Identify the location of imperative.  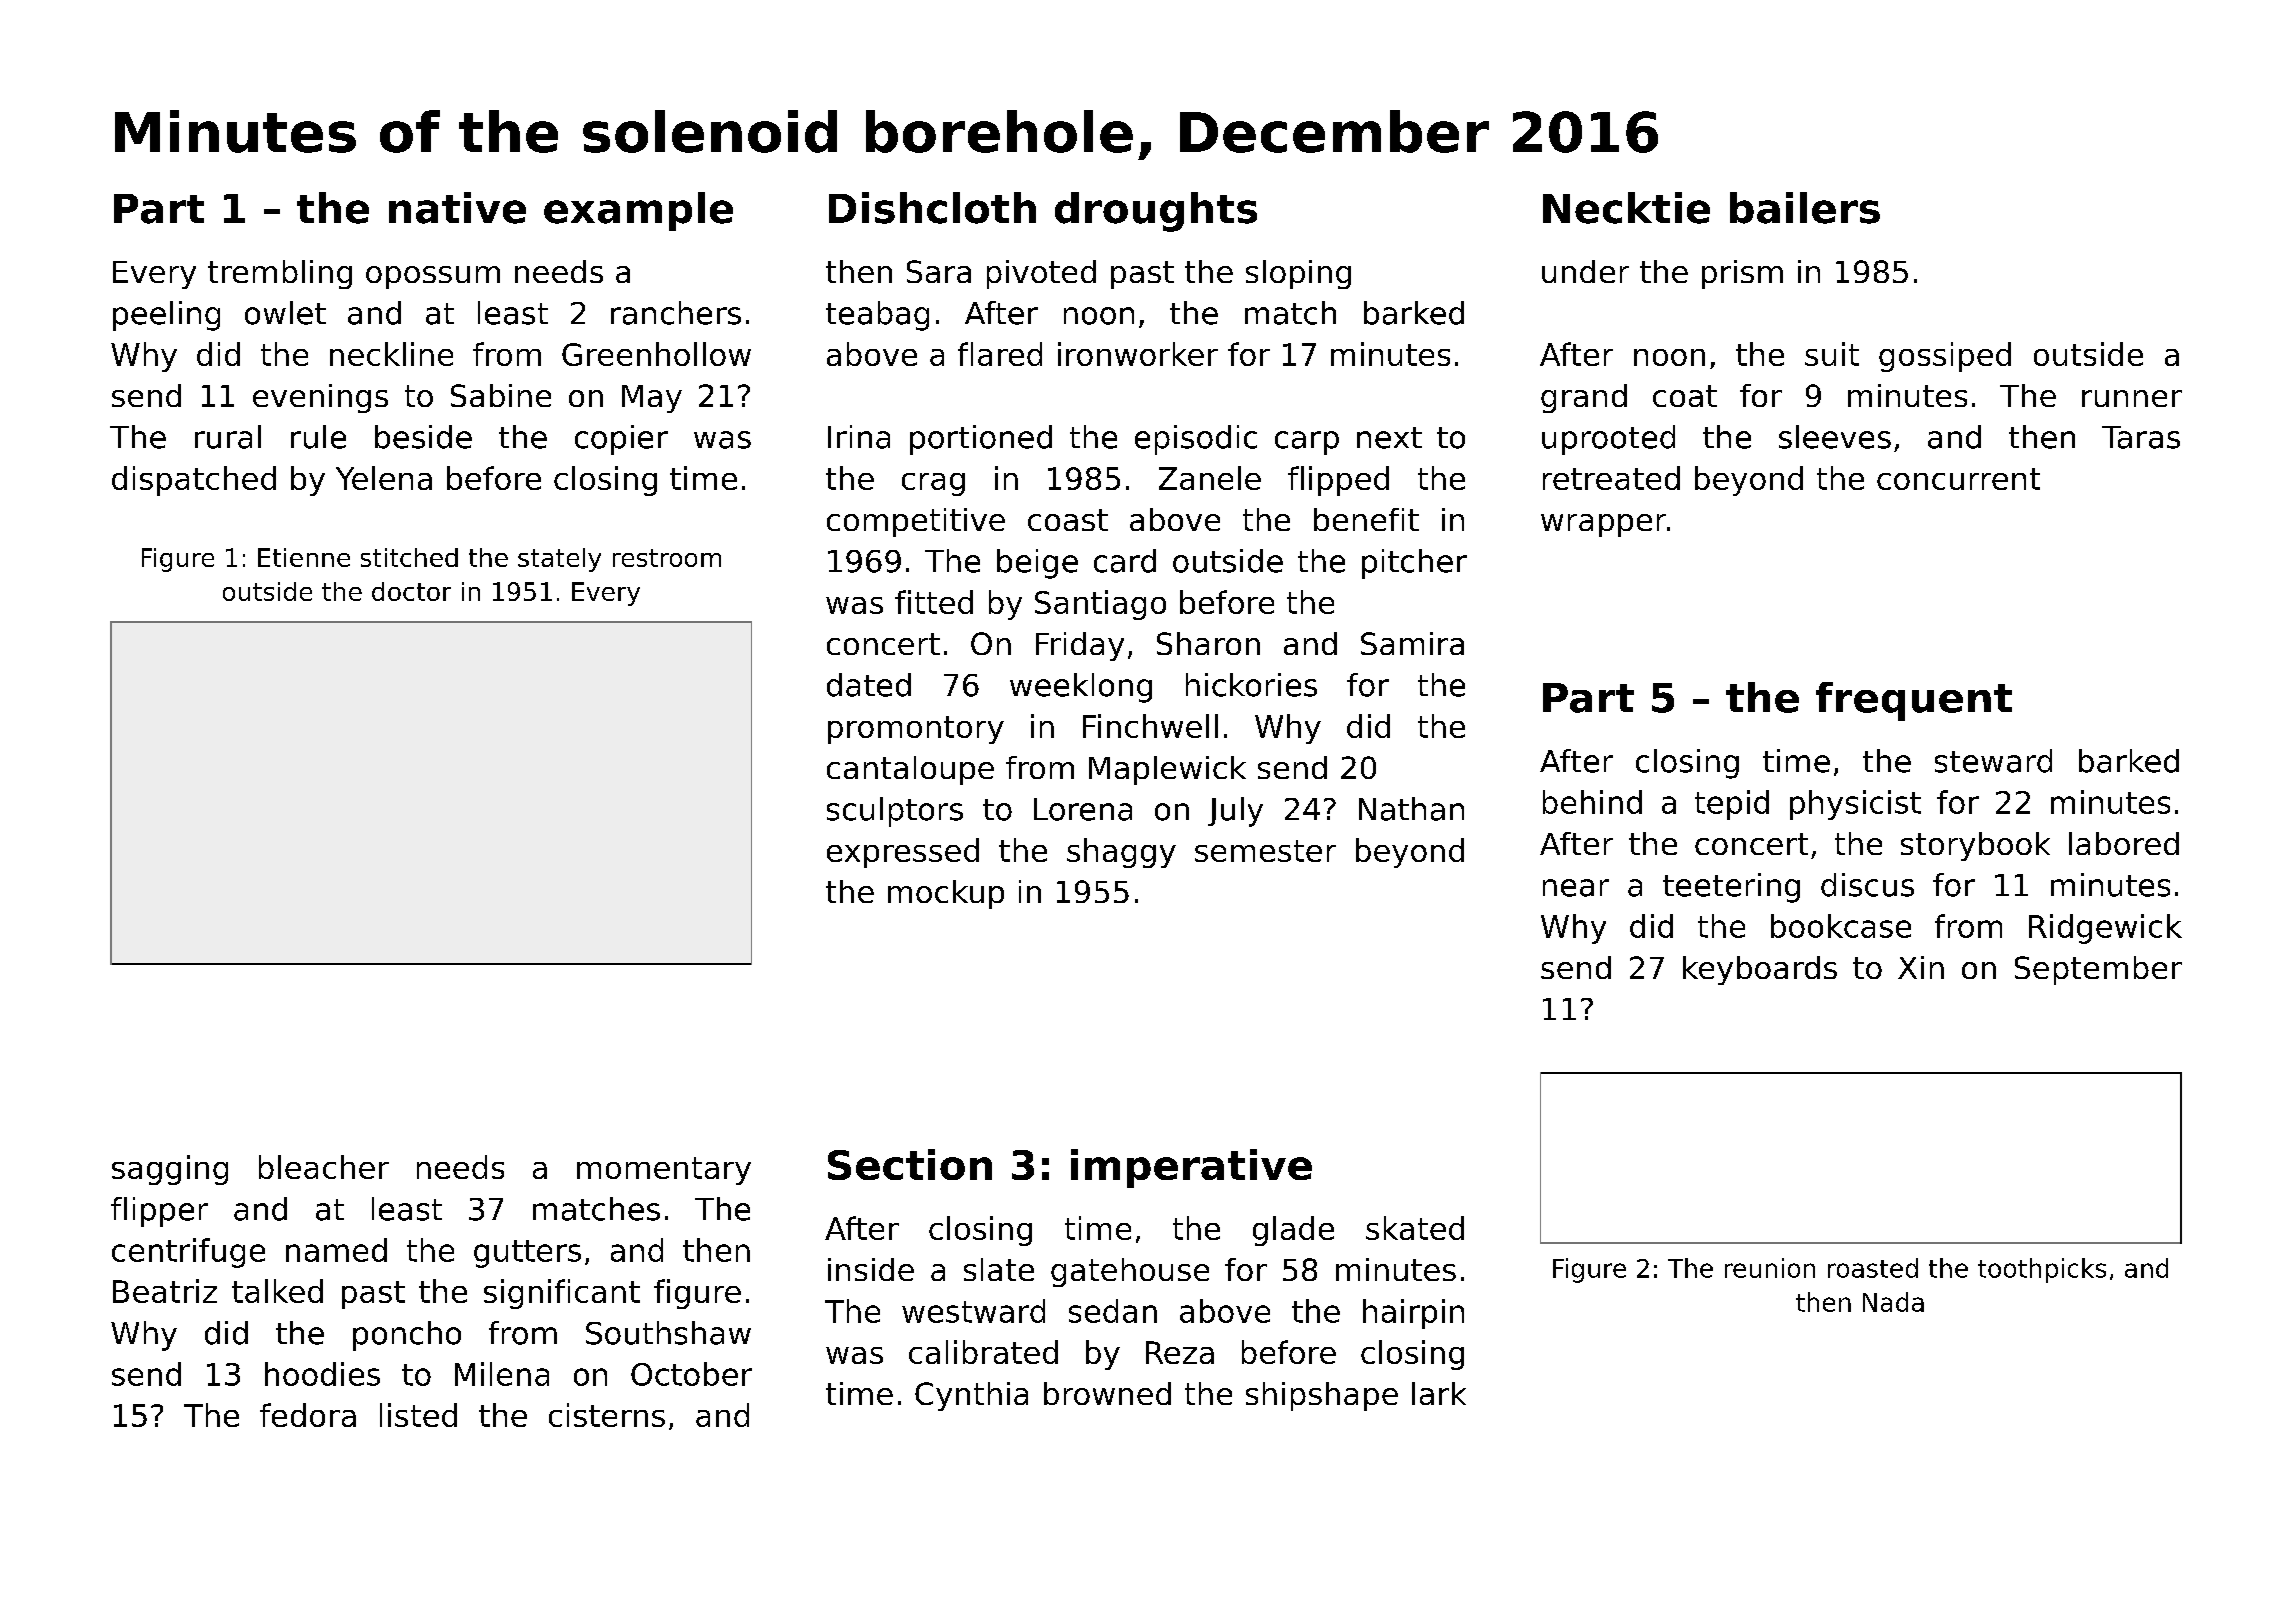
(1191, 1168).
